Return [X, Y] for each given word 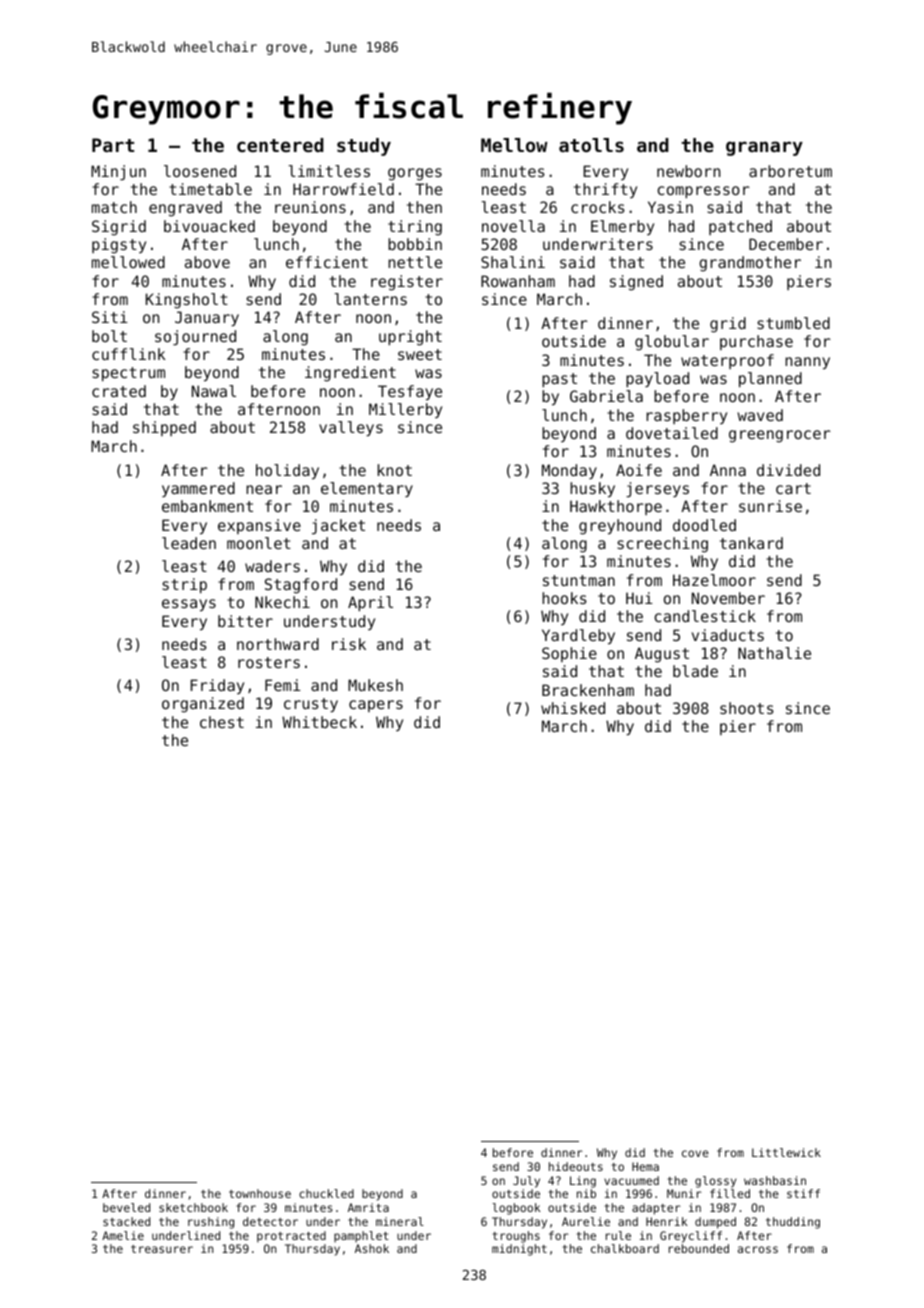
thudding [793, 1223]
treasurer [162, 1249]
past [559, 380]
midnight [519, 1250]
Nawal [214, 391]
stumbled [793, 323]
